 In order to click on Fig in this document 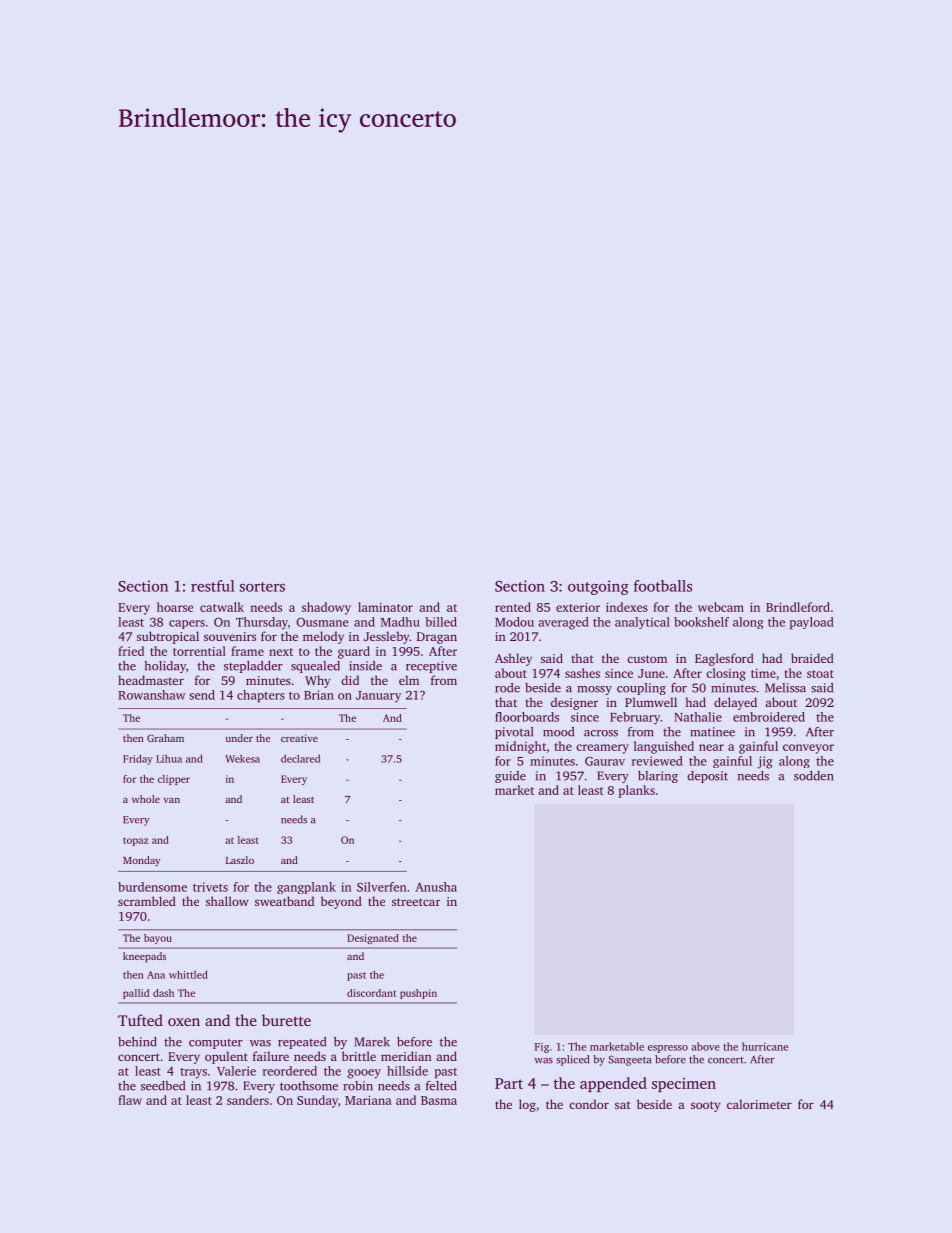, I will do `click(542, 1048)`.
